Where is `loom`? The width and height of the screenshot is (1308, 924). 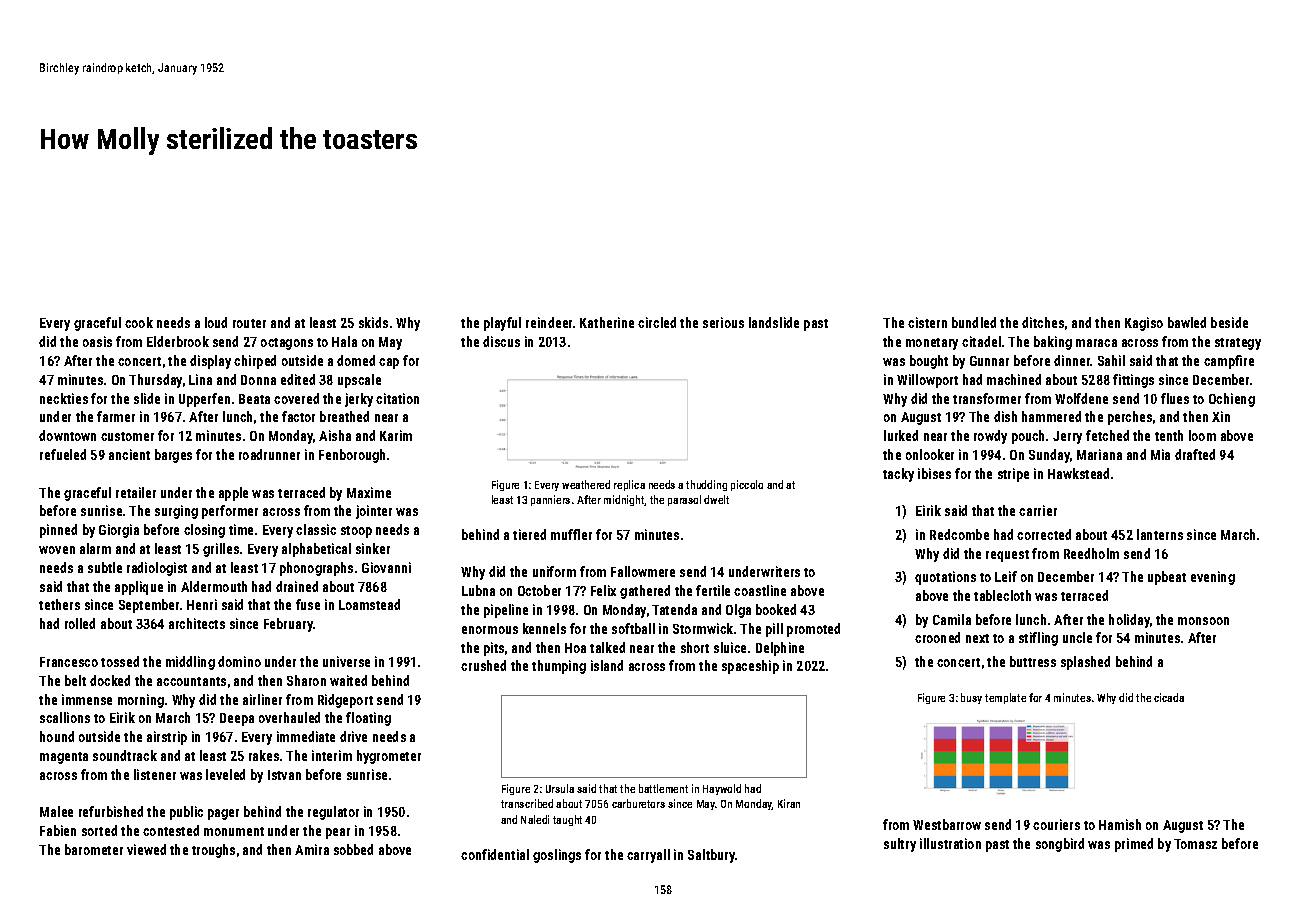
loom is located at coordinates (1202, 435).
